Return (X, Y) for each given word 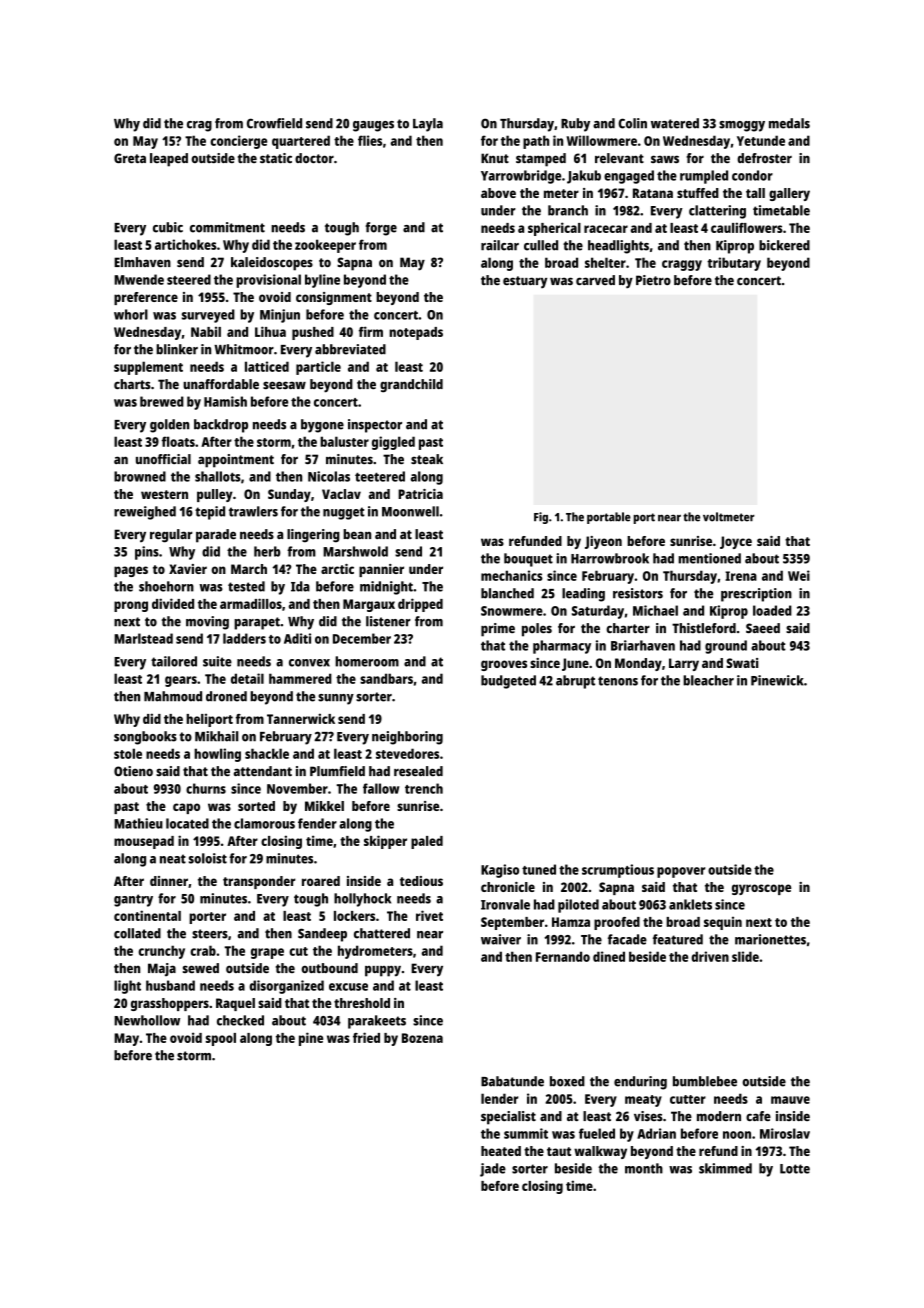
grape (267, 953)
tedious (421, 881)
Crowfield (274, 123)
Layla (428, 125)
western (164, 494)
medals (789, 123)
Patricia (420, 494)
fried (366, 1037)
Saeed (763, 628)
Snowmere (512, 611)
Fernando (563, 956)
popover (681, 872)
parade (216, 536)
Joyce (736, 542)
